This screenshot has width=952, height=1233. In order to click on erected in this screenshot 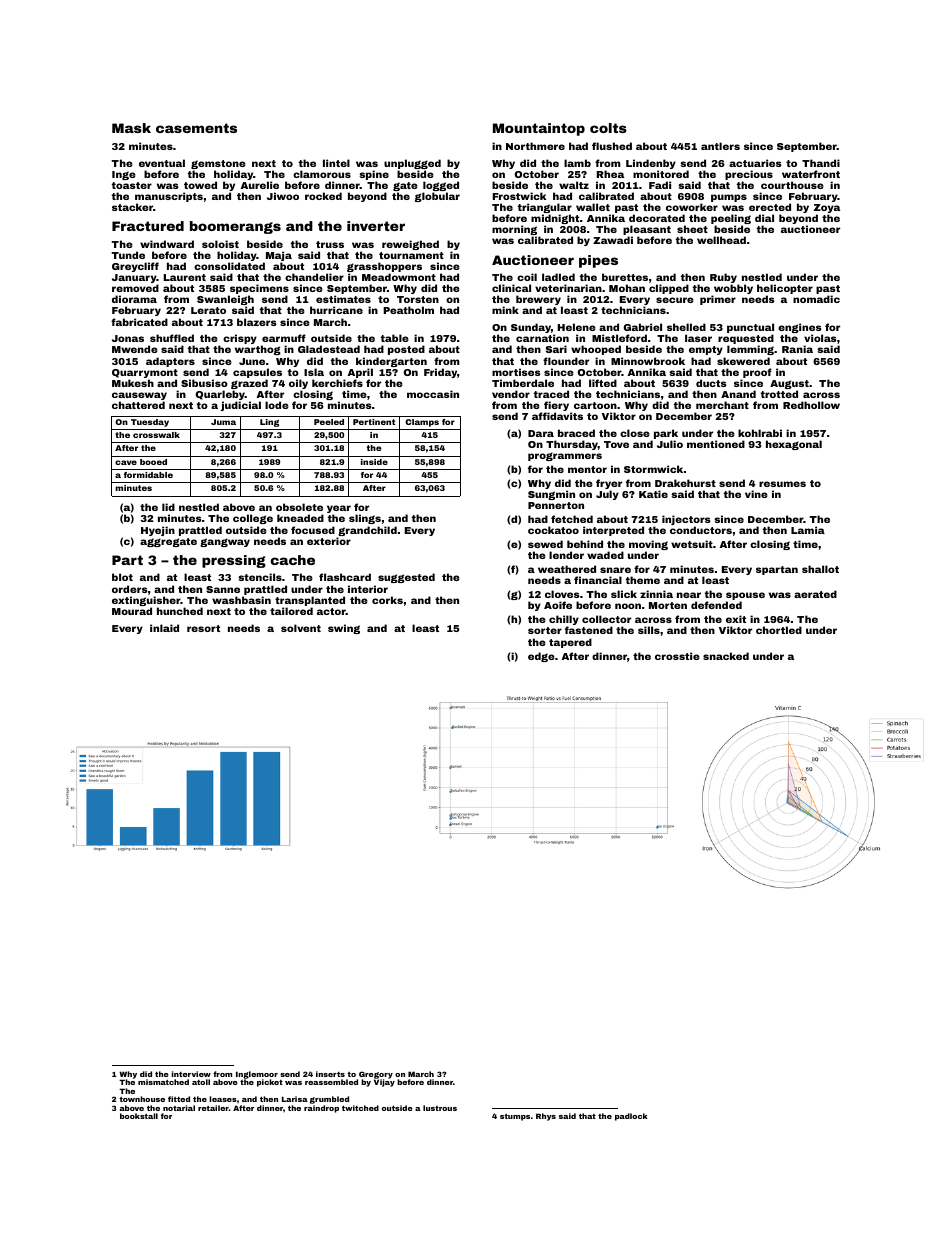, I will do `click(770, 207)`.
